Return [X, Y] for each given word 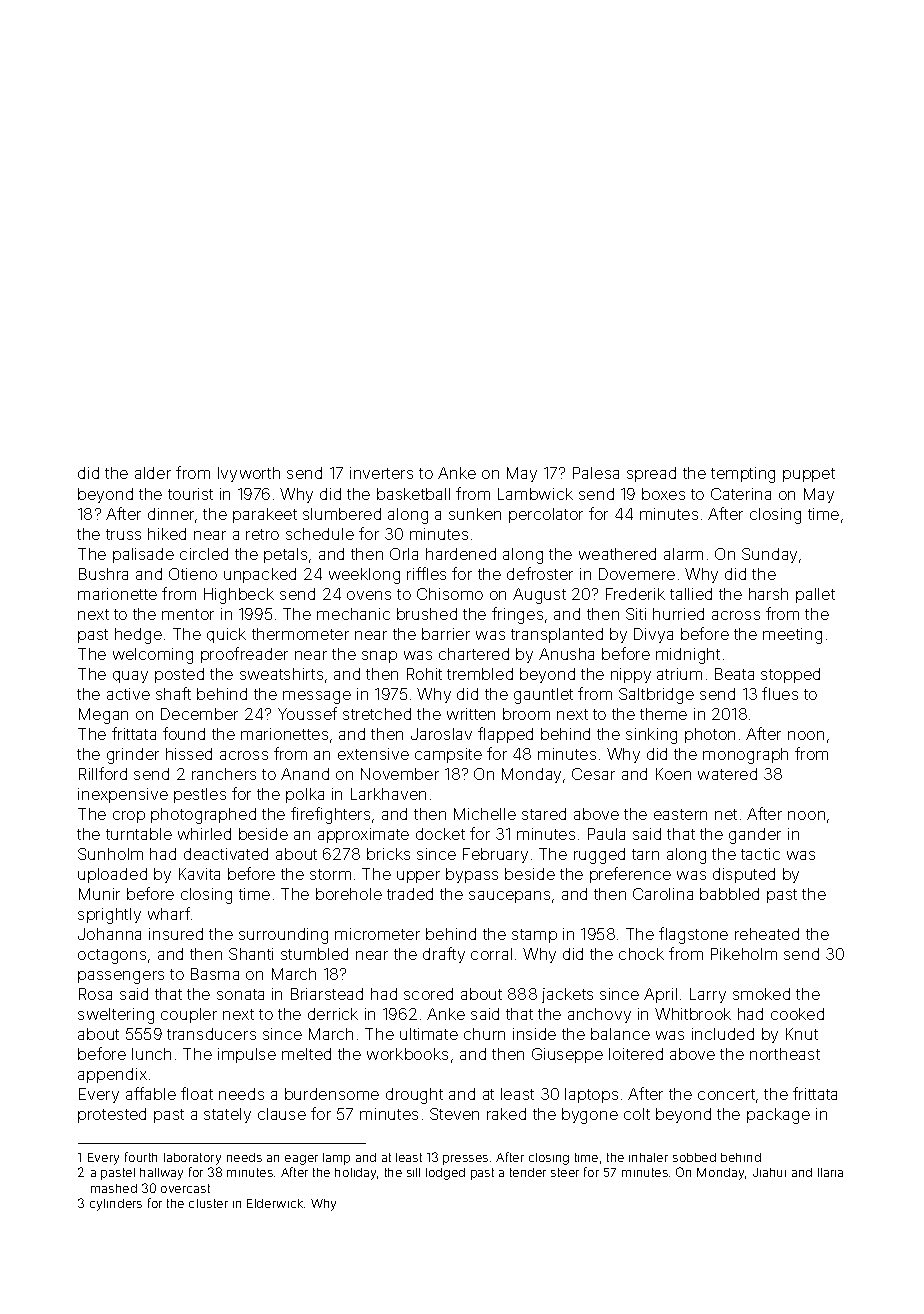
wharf [169, 913]
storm [330, 874]
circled [204, 554]
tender [528, 1172]
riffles [426, 573]
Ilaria [830, 1172]
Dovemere [637, 574]
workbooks [407, 1054]
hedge [138, 636]
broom [526, 714]
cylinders [116, 1205]
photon [710, 735]
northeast [785, 1054]
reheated [767, 934]
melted [306, 1054]
